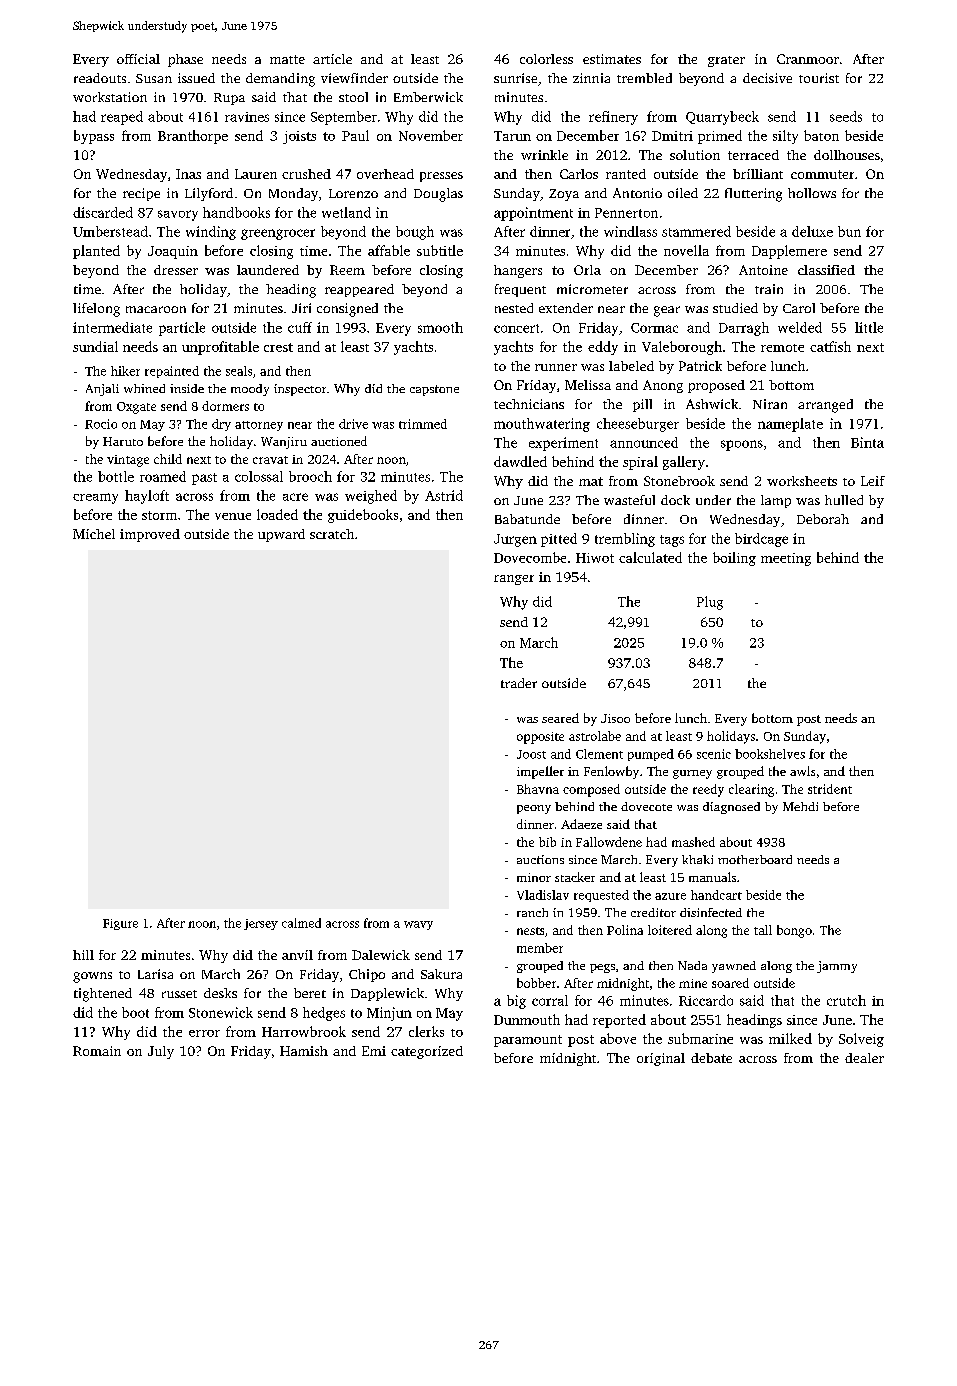 The image size is (957, 1386). What do you see at coordinates (256, 174) in the screenshot?
I see `Lauren` at bounding box center [256, 174].
